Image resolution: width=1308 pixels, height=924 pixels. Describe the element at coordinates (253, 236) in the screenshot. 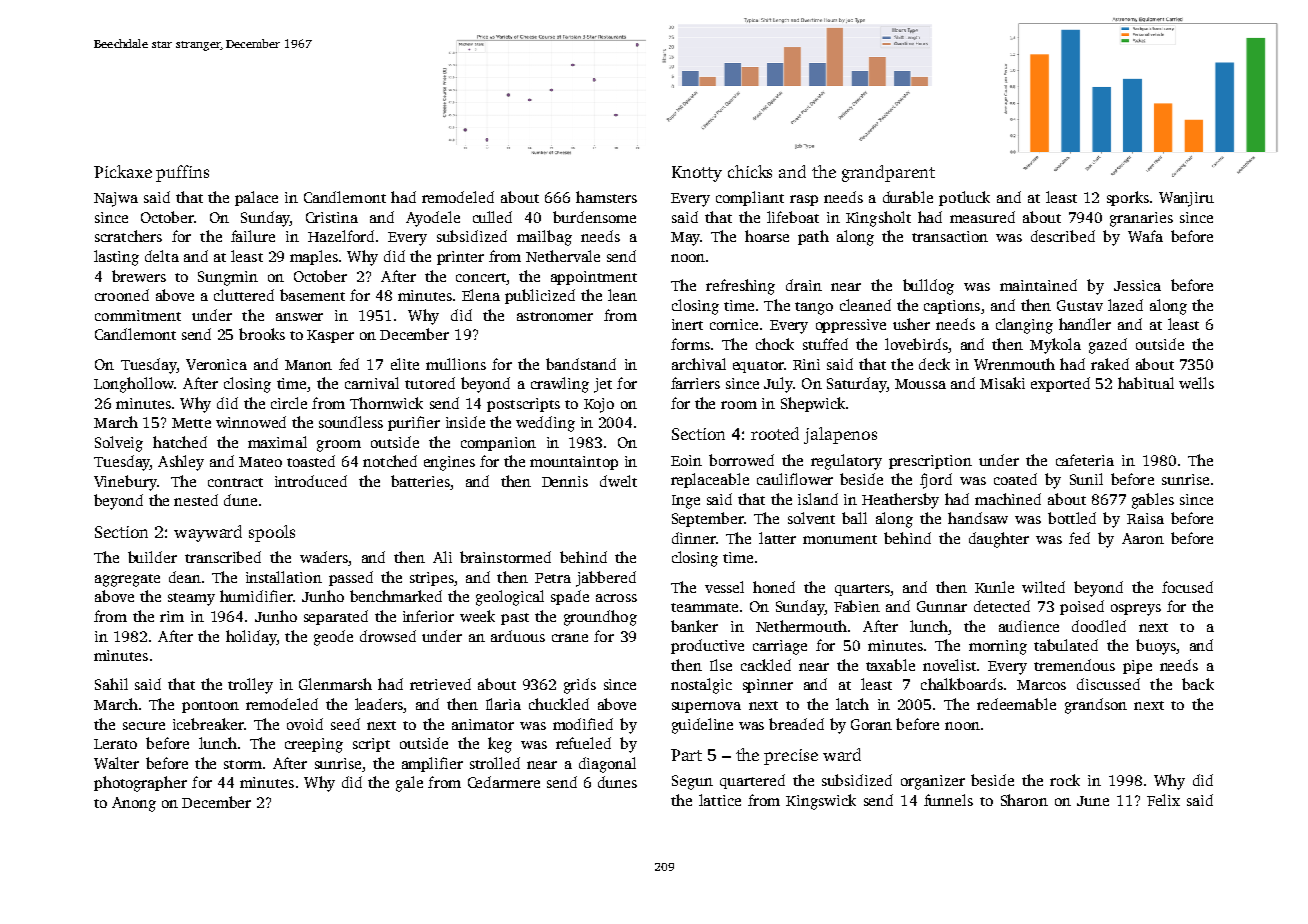

I see `failure` at that location.
